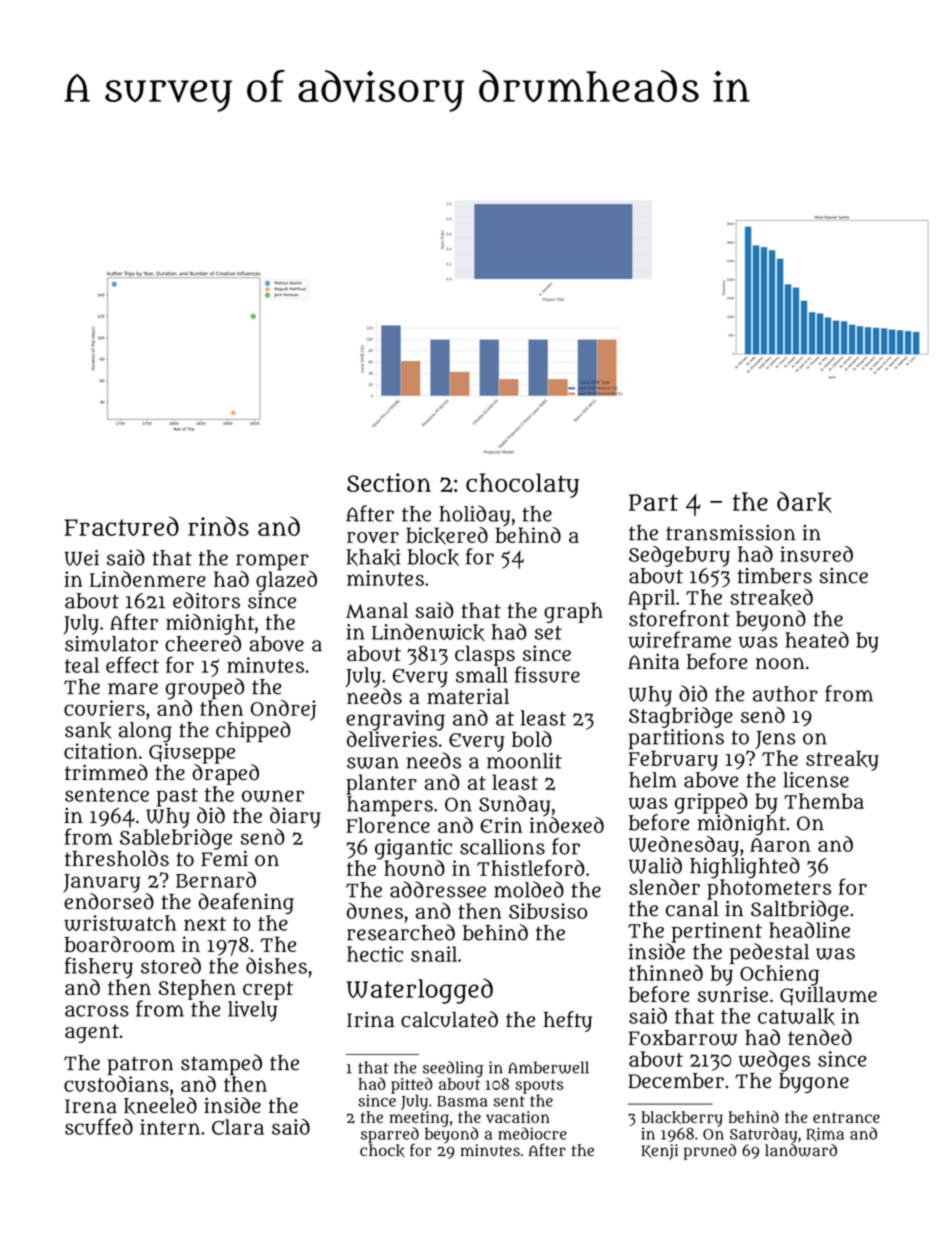  I want to click on scallions, so click(502, 847).
